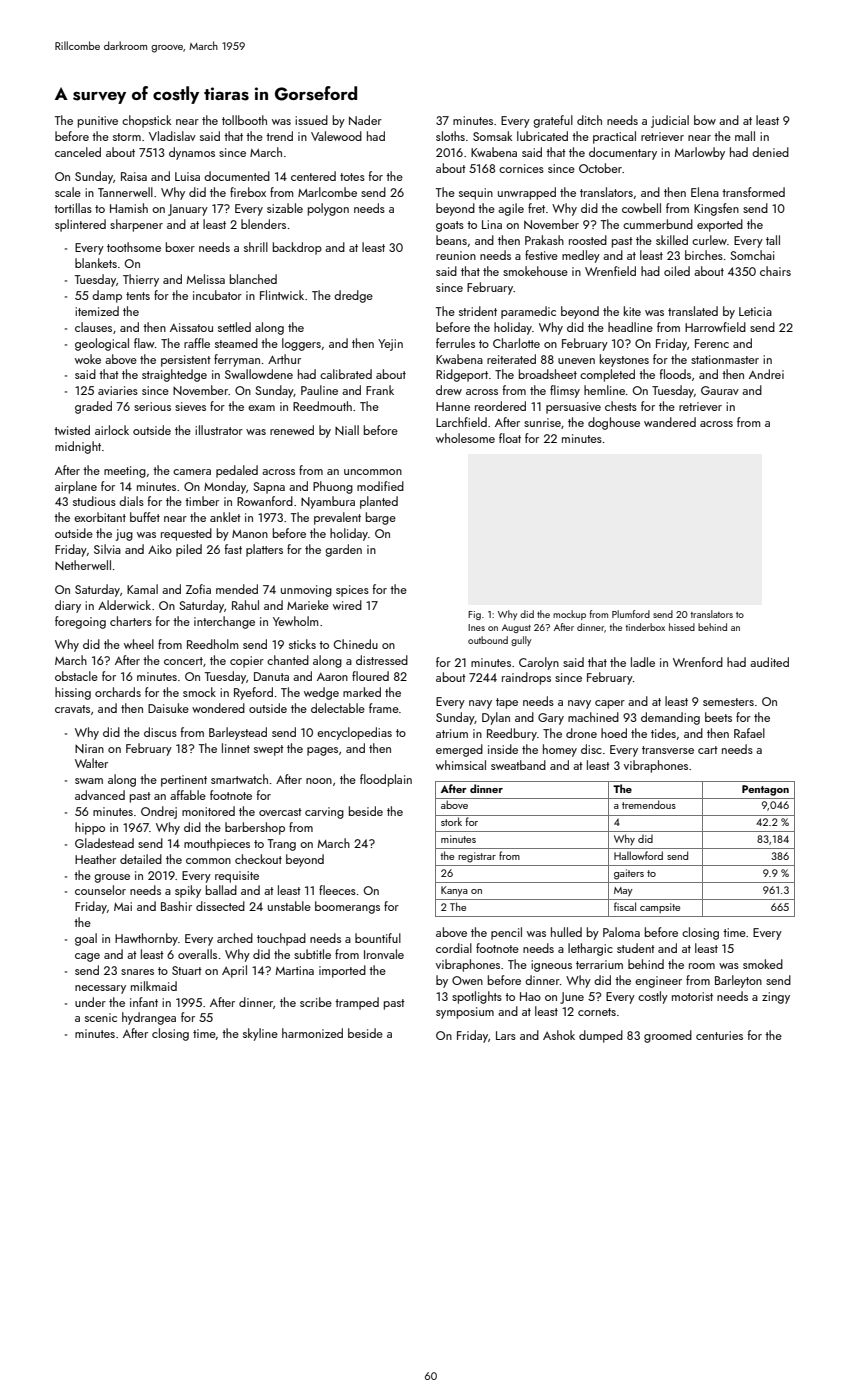 This screenshot has width=849, height=1400. What do you see at coordinates (76, 487) in the screenshot?
I see `airplane` at bounding box center [76, 487].
